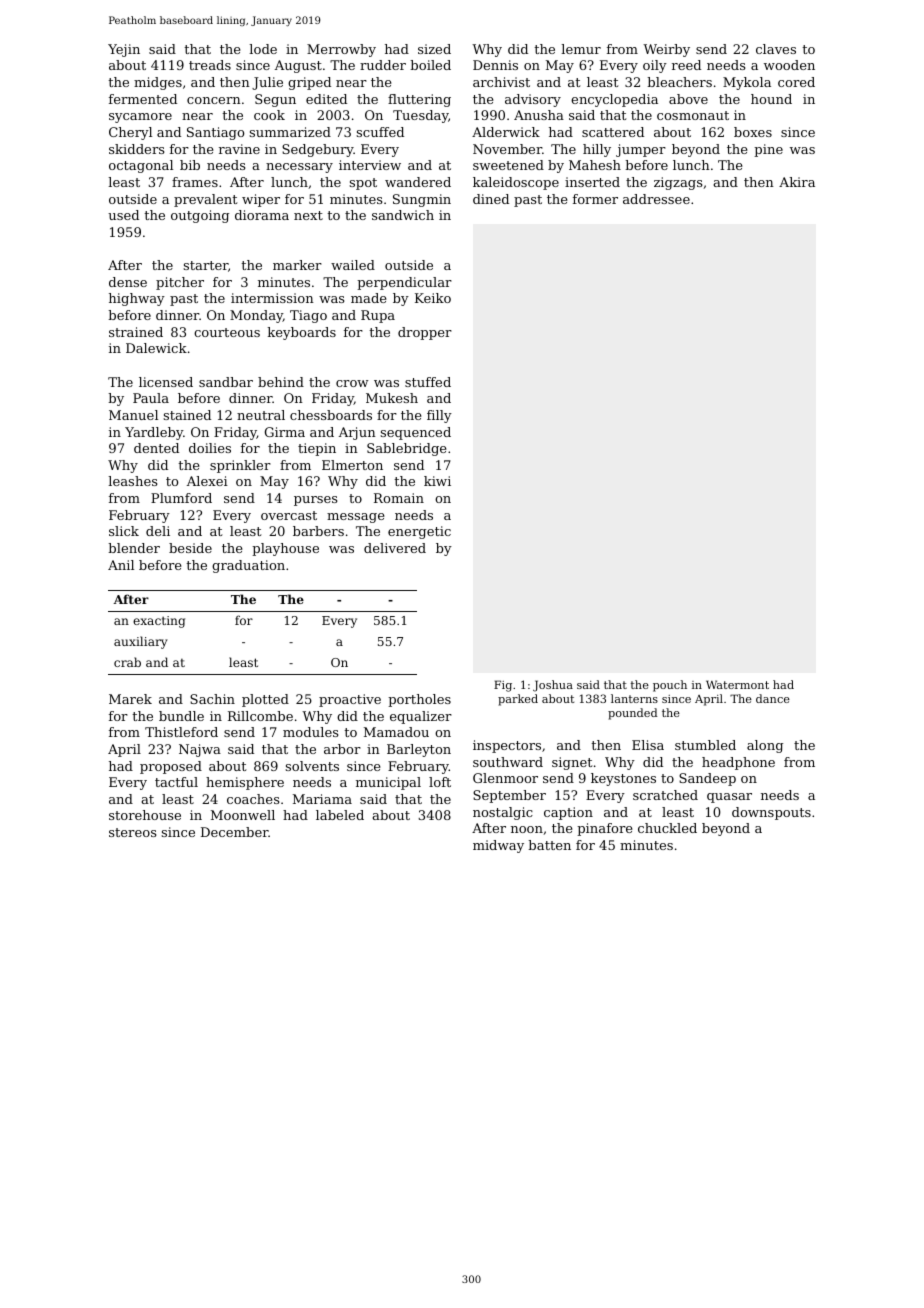 This screenshot has height=1308, width=924. What do you see at coordinates (136, 332) in the screenshot?
I see `strained` at bounding box center [136, 332].
